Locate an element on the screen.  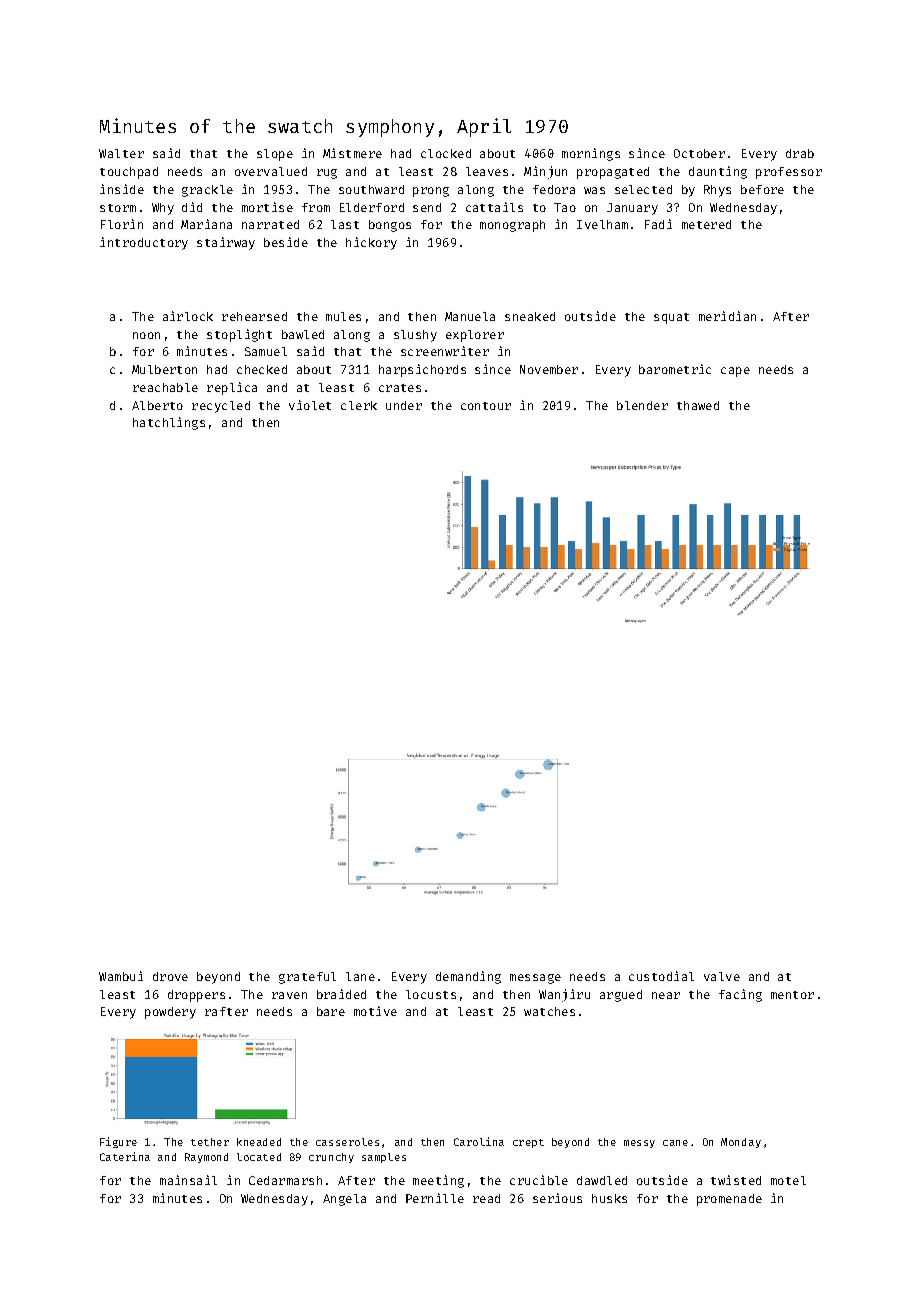
stairway is located at coordinates (226, 243).
